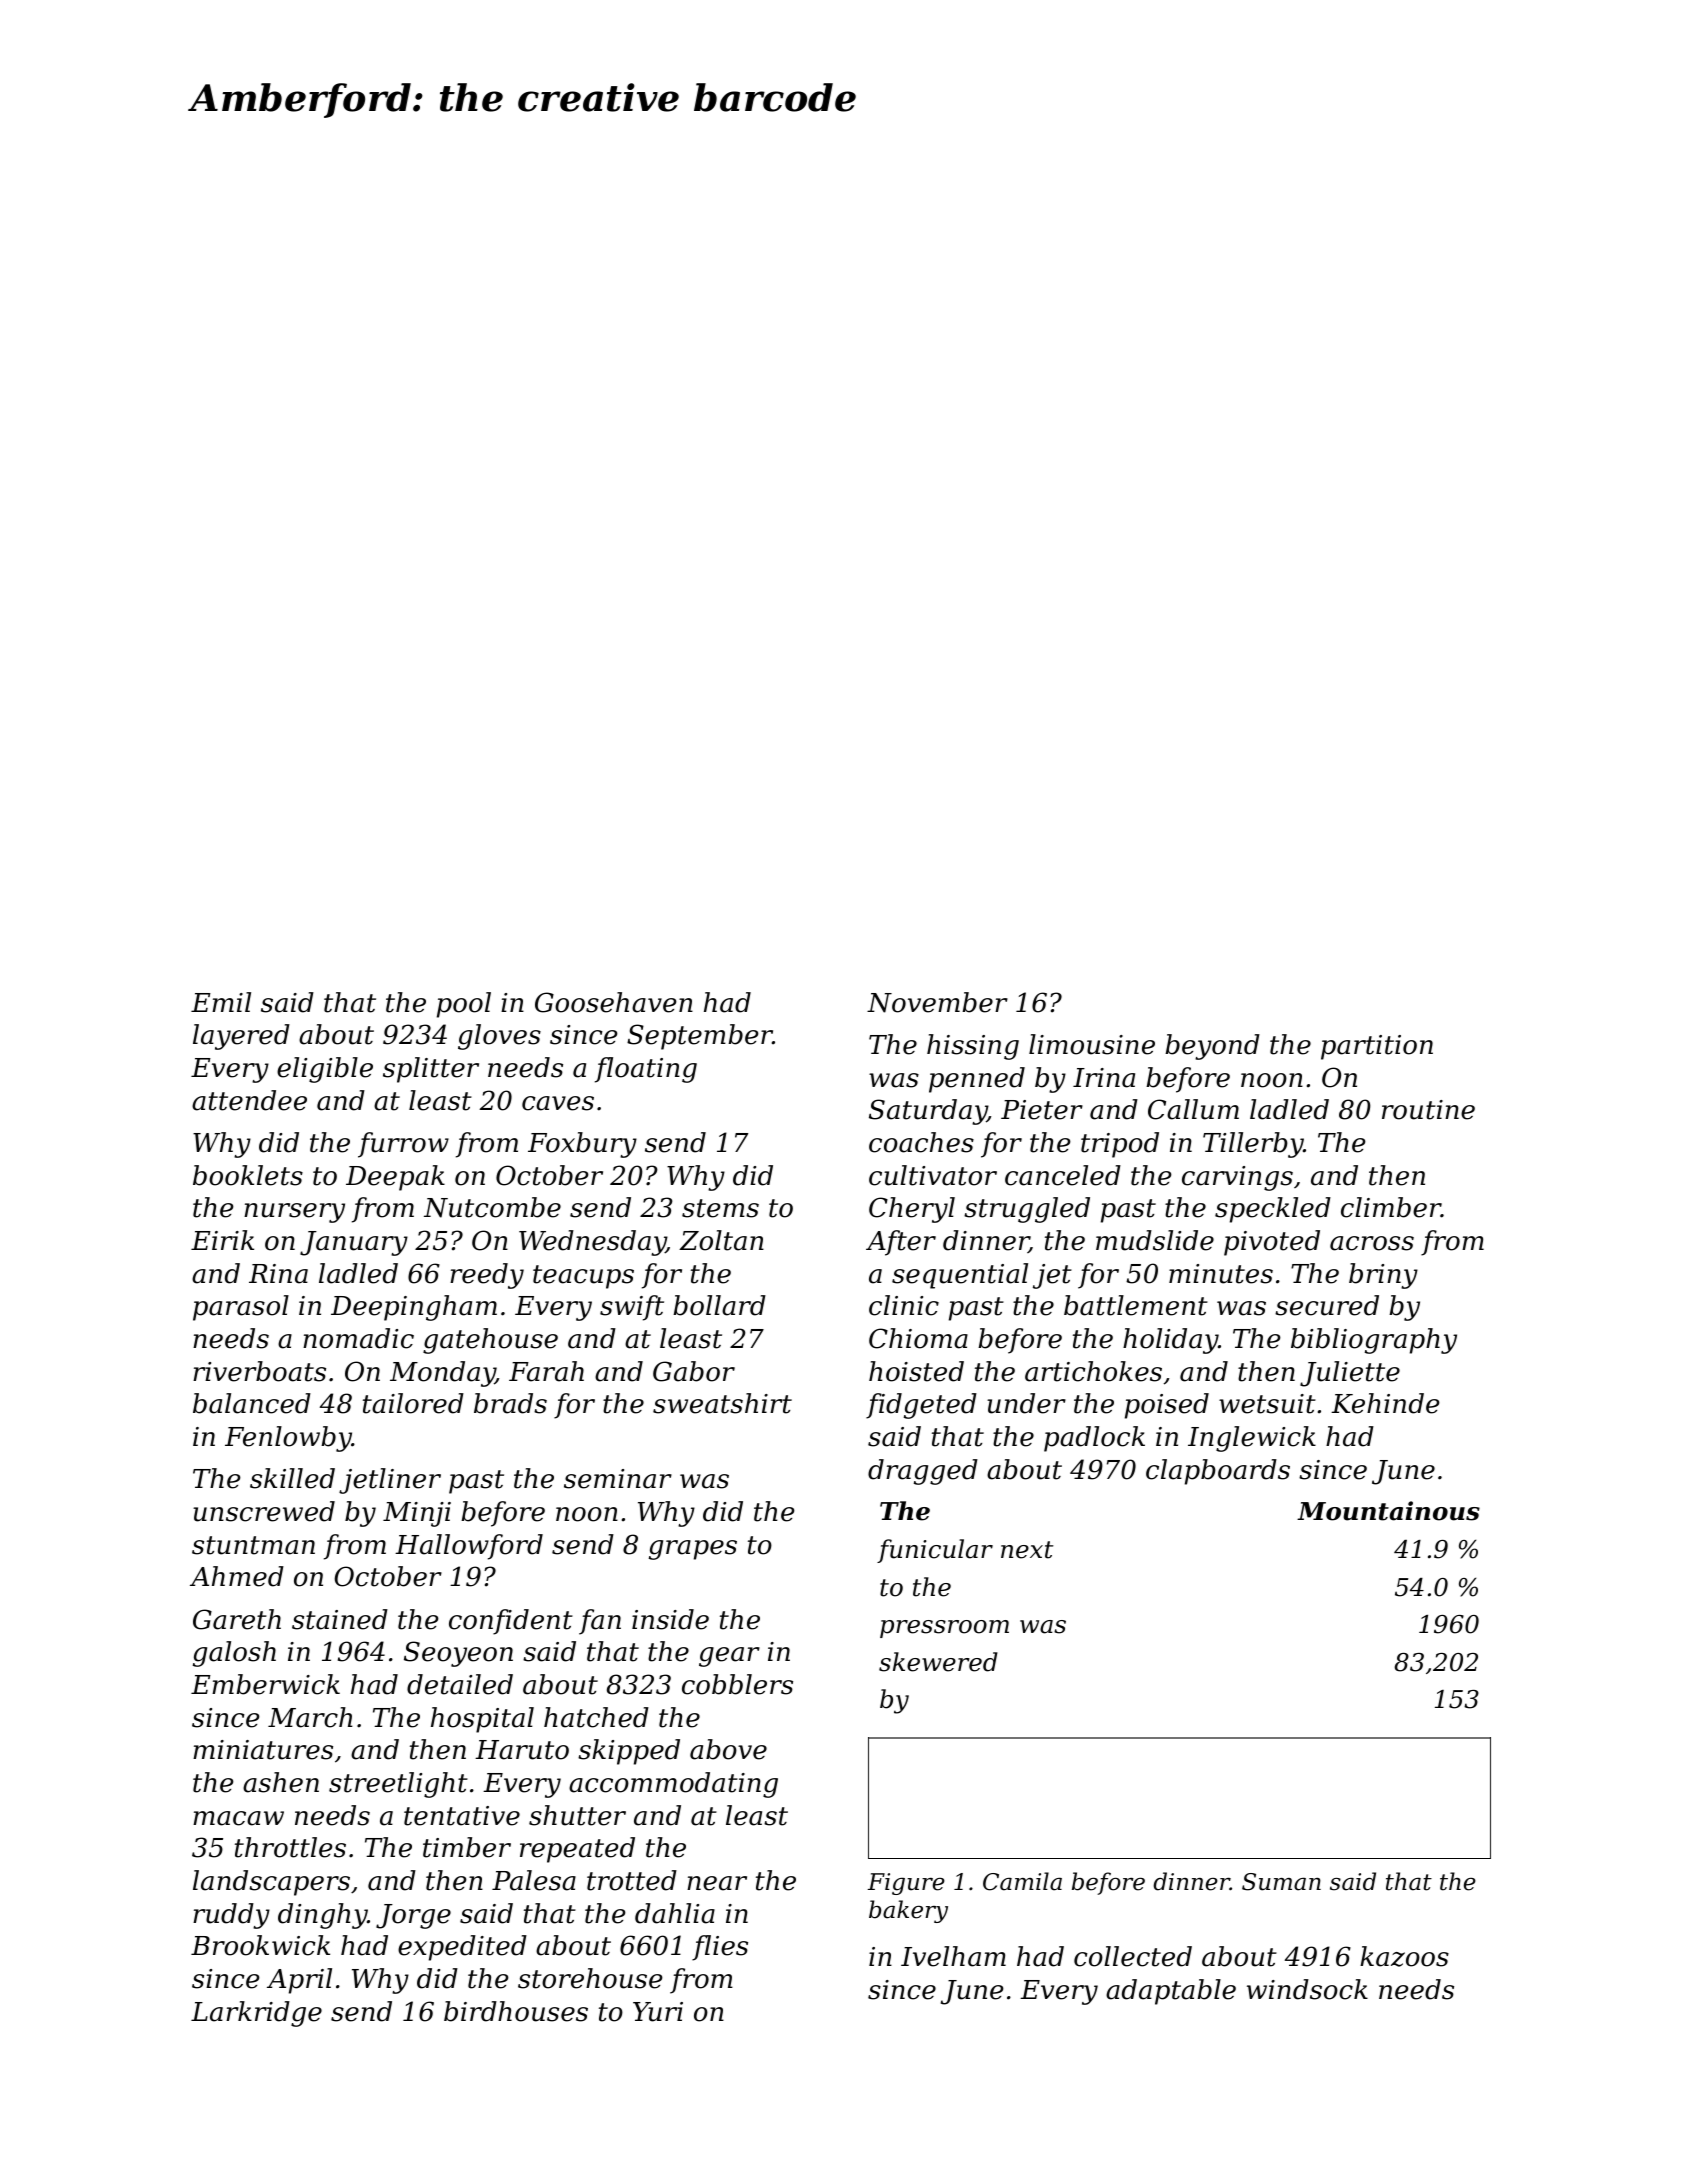 The image size is (1683, 2178). What do you see at coordinates (720, 1208) in the screenshot?
I see `stems` at bounding box center [720, 1208].
